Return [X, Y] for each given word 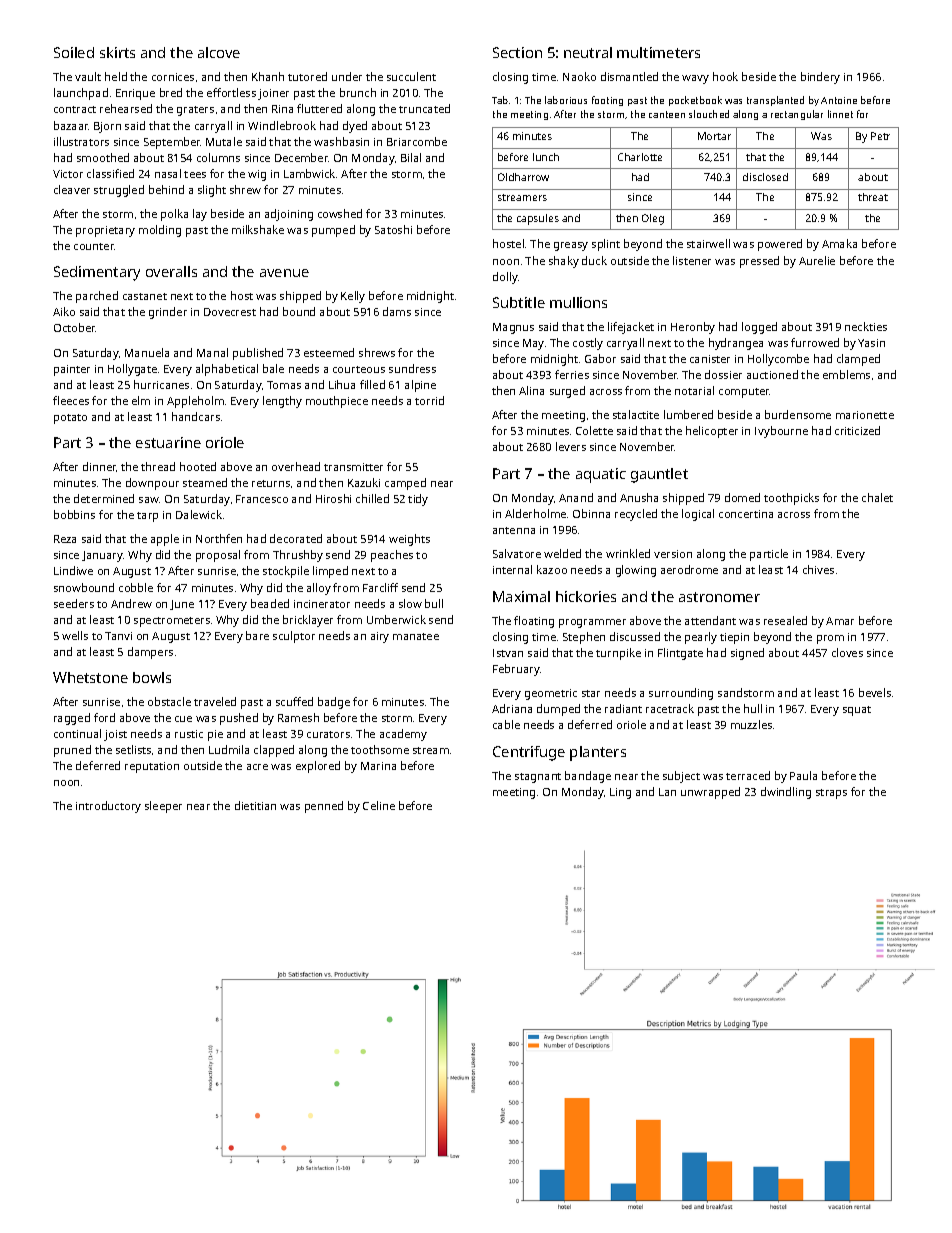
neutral [588, 52]
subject [681, 777]
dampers [150, 653]
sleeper [163, 807]
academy [403, 735]
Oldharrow [523, 177]
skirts [117, 52]
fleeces [71, 400]
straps [831, 794]
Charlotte [640, 157]
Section [517, 52]
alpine [420, 386]
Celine [379, 805]
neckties [866, 326]
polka [174, 215]
